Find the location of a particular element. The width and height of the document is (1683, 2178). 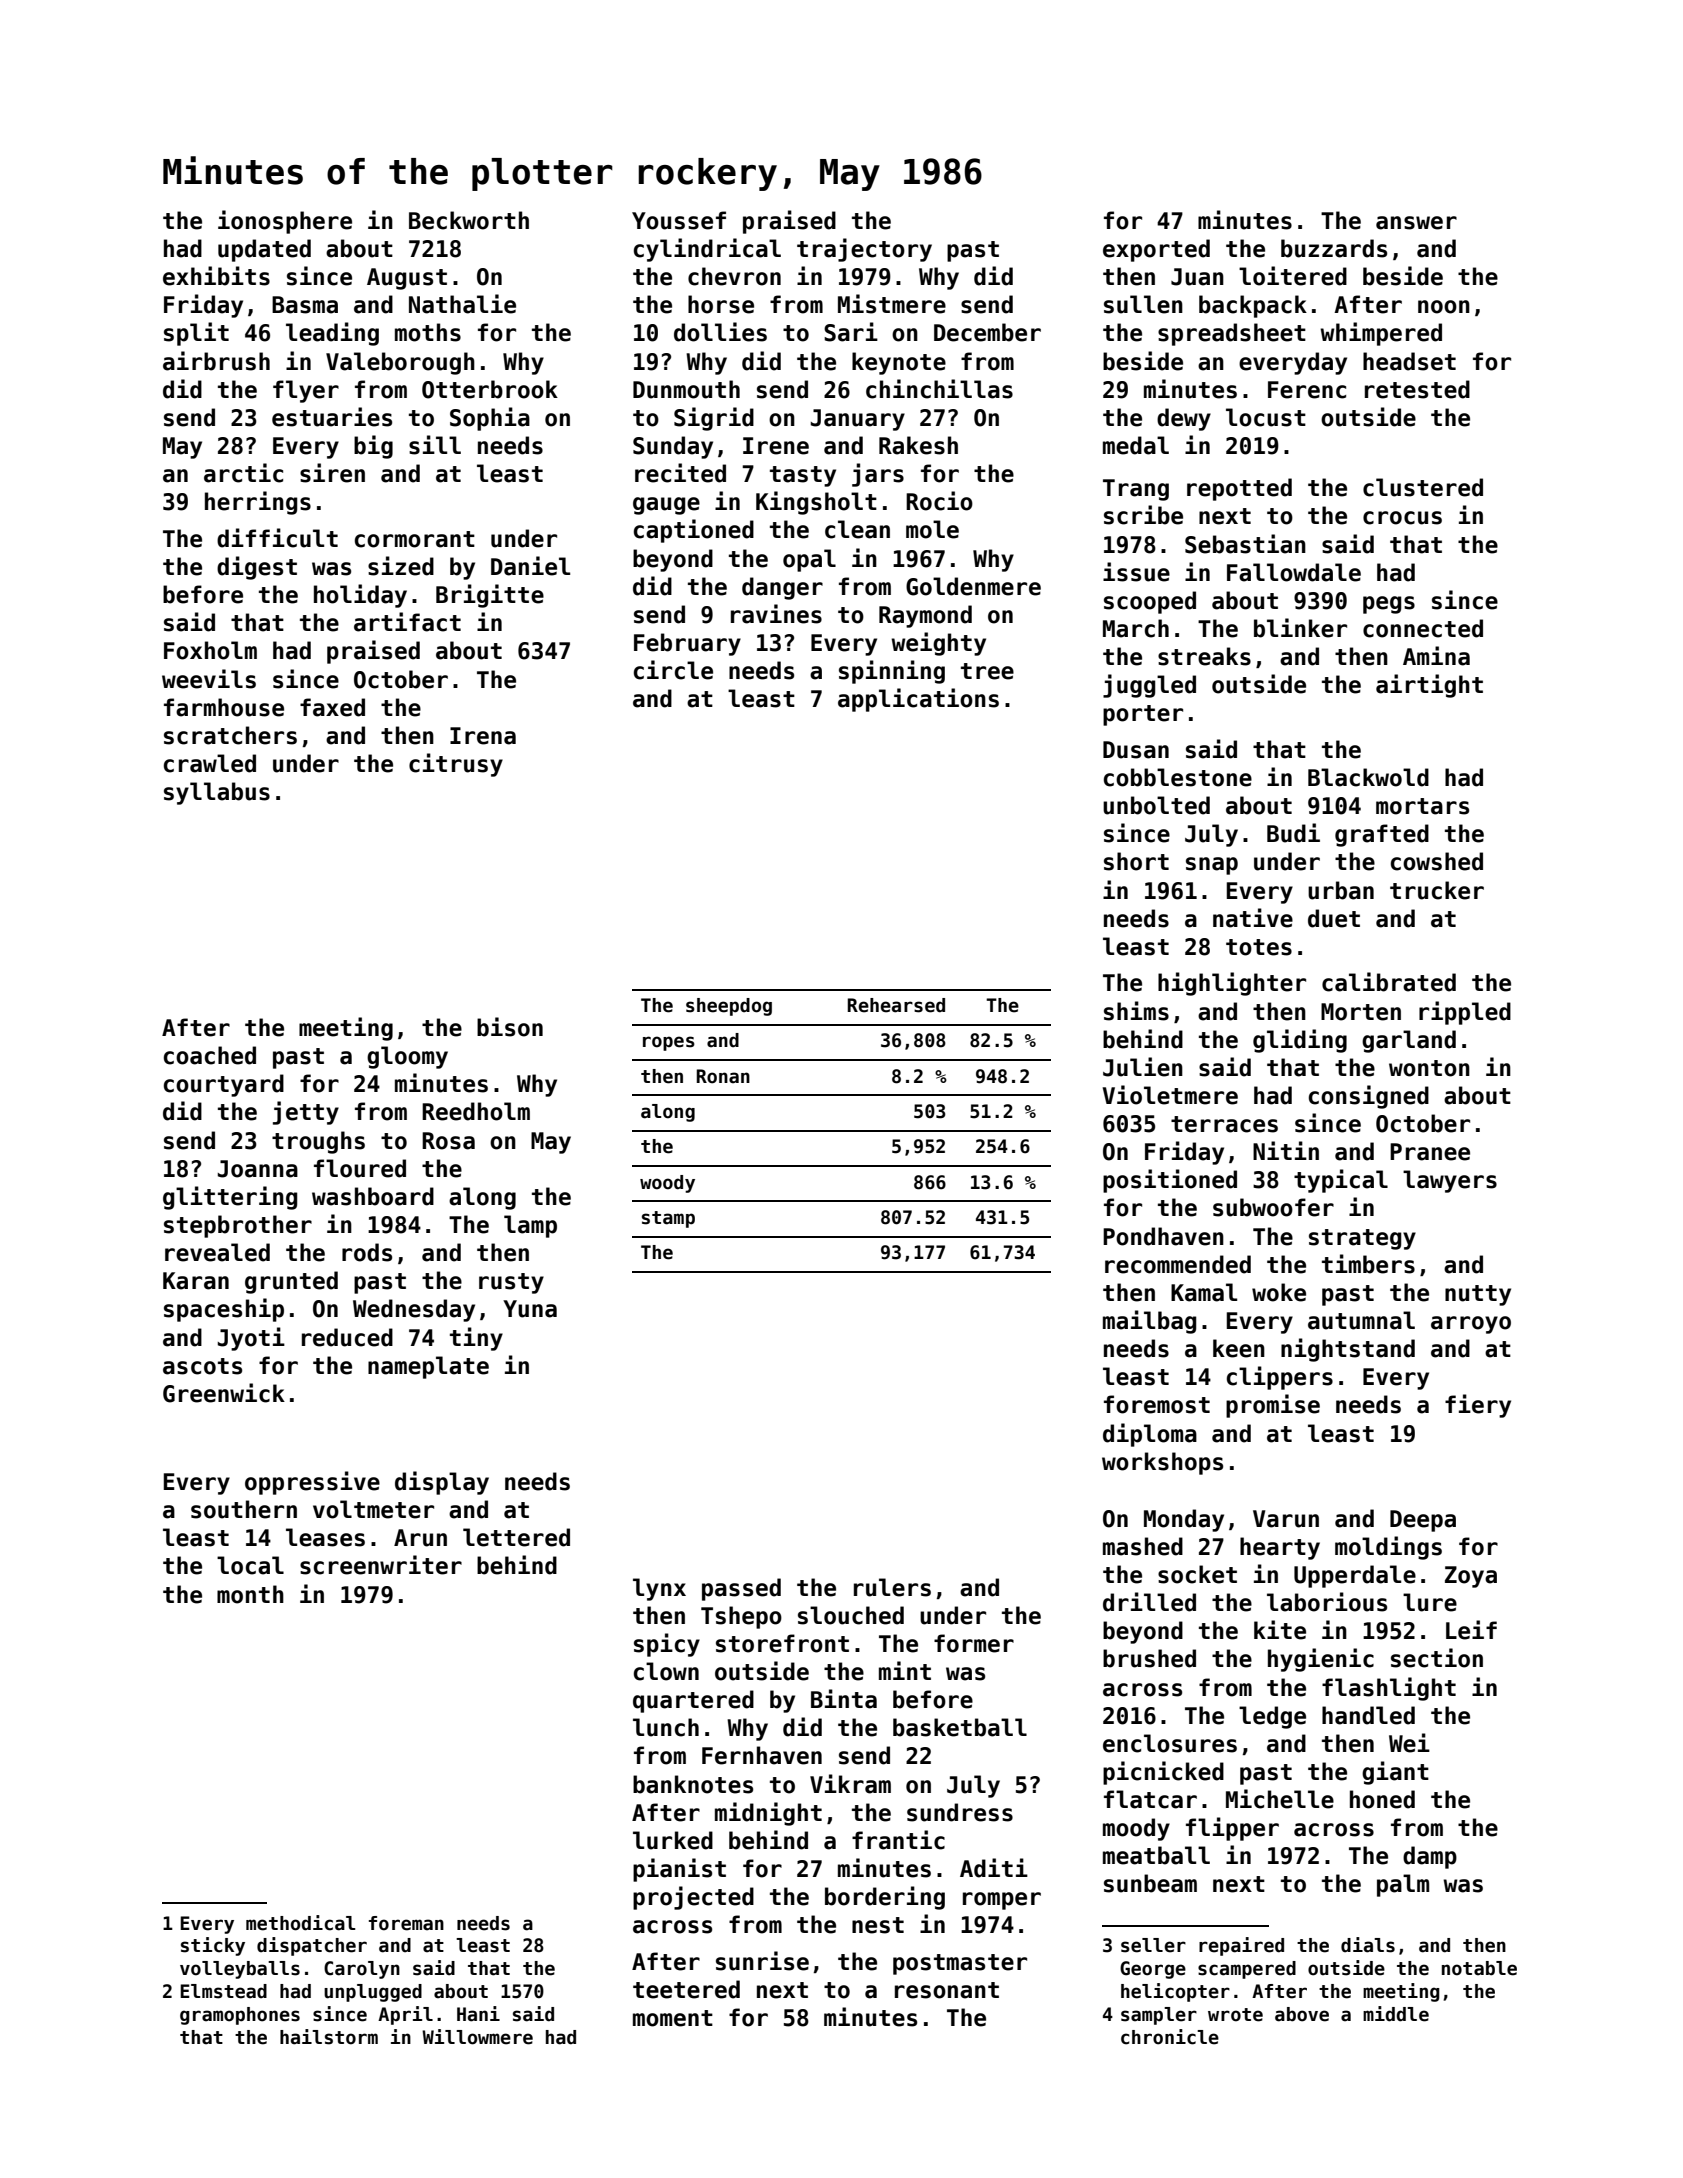

Beckworth is located at coordinates (469, 220).
